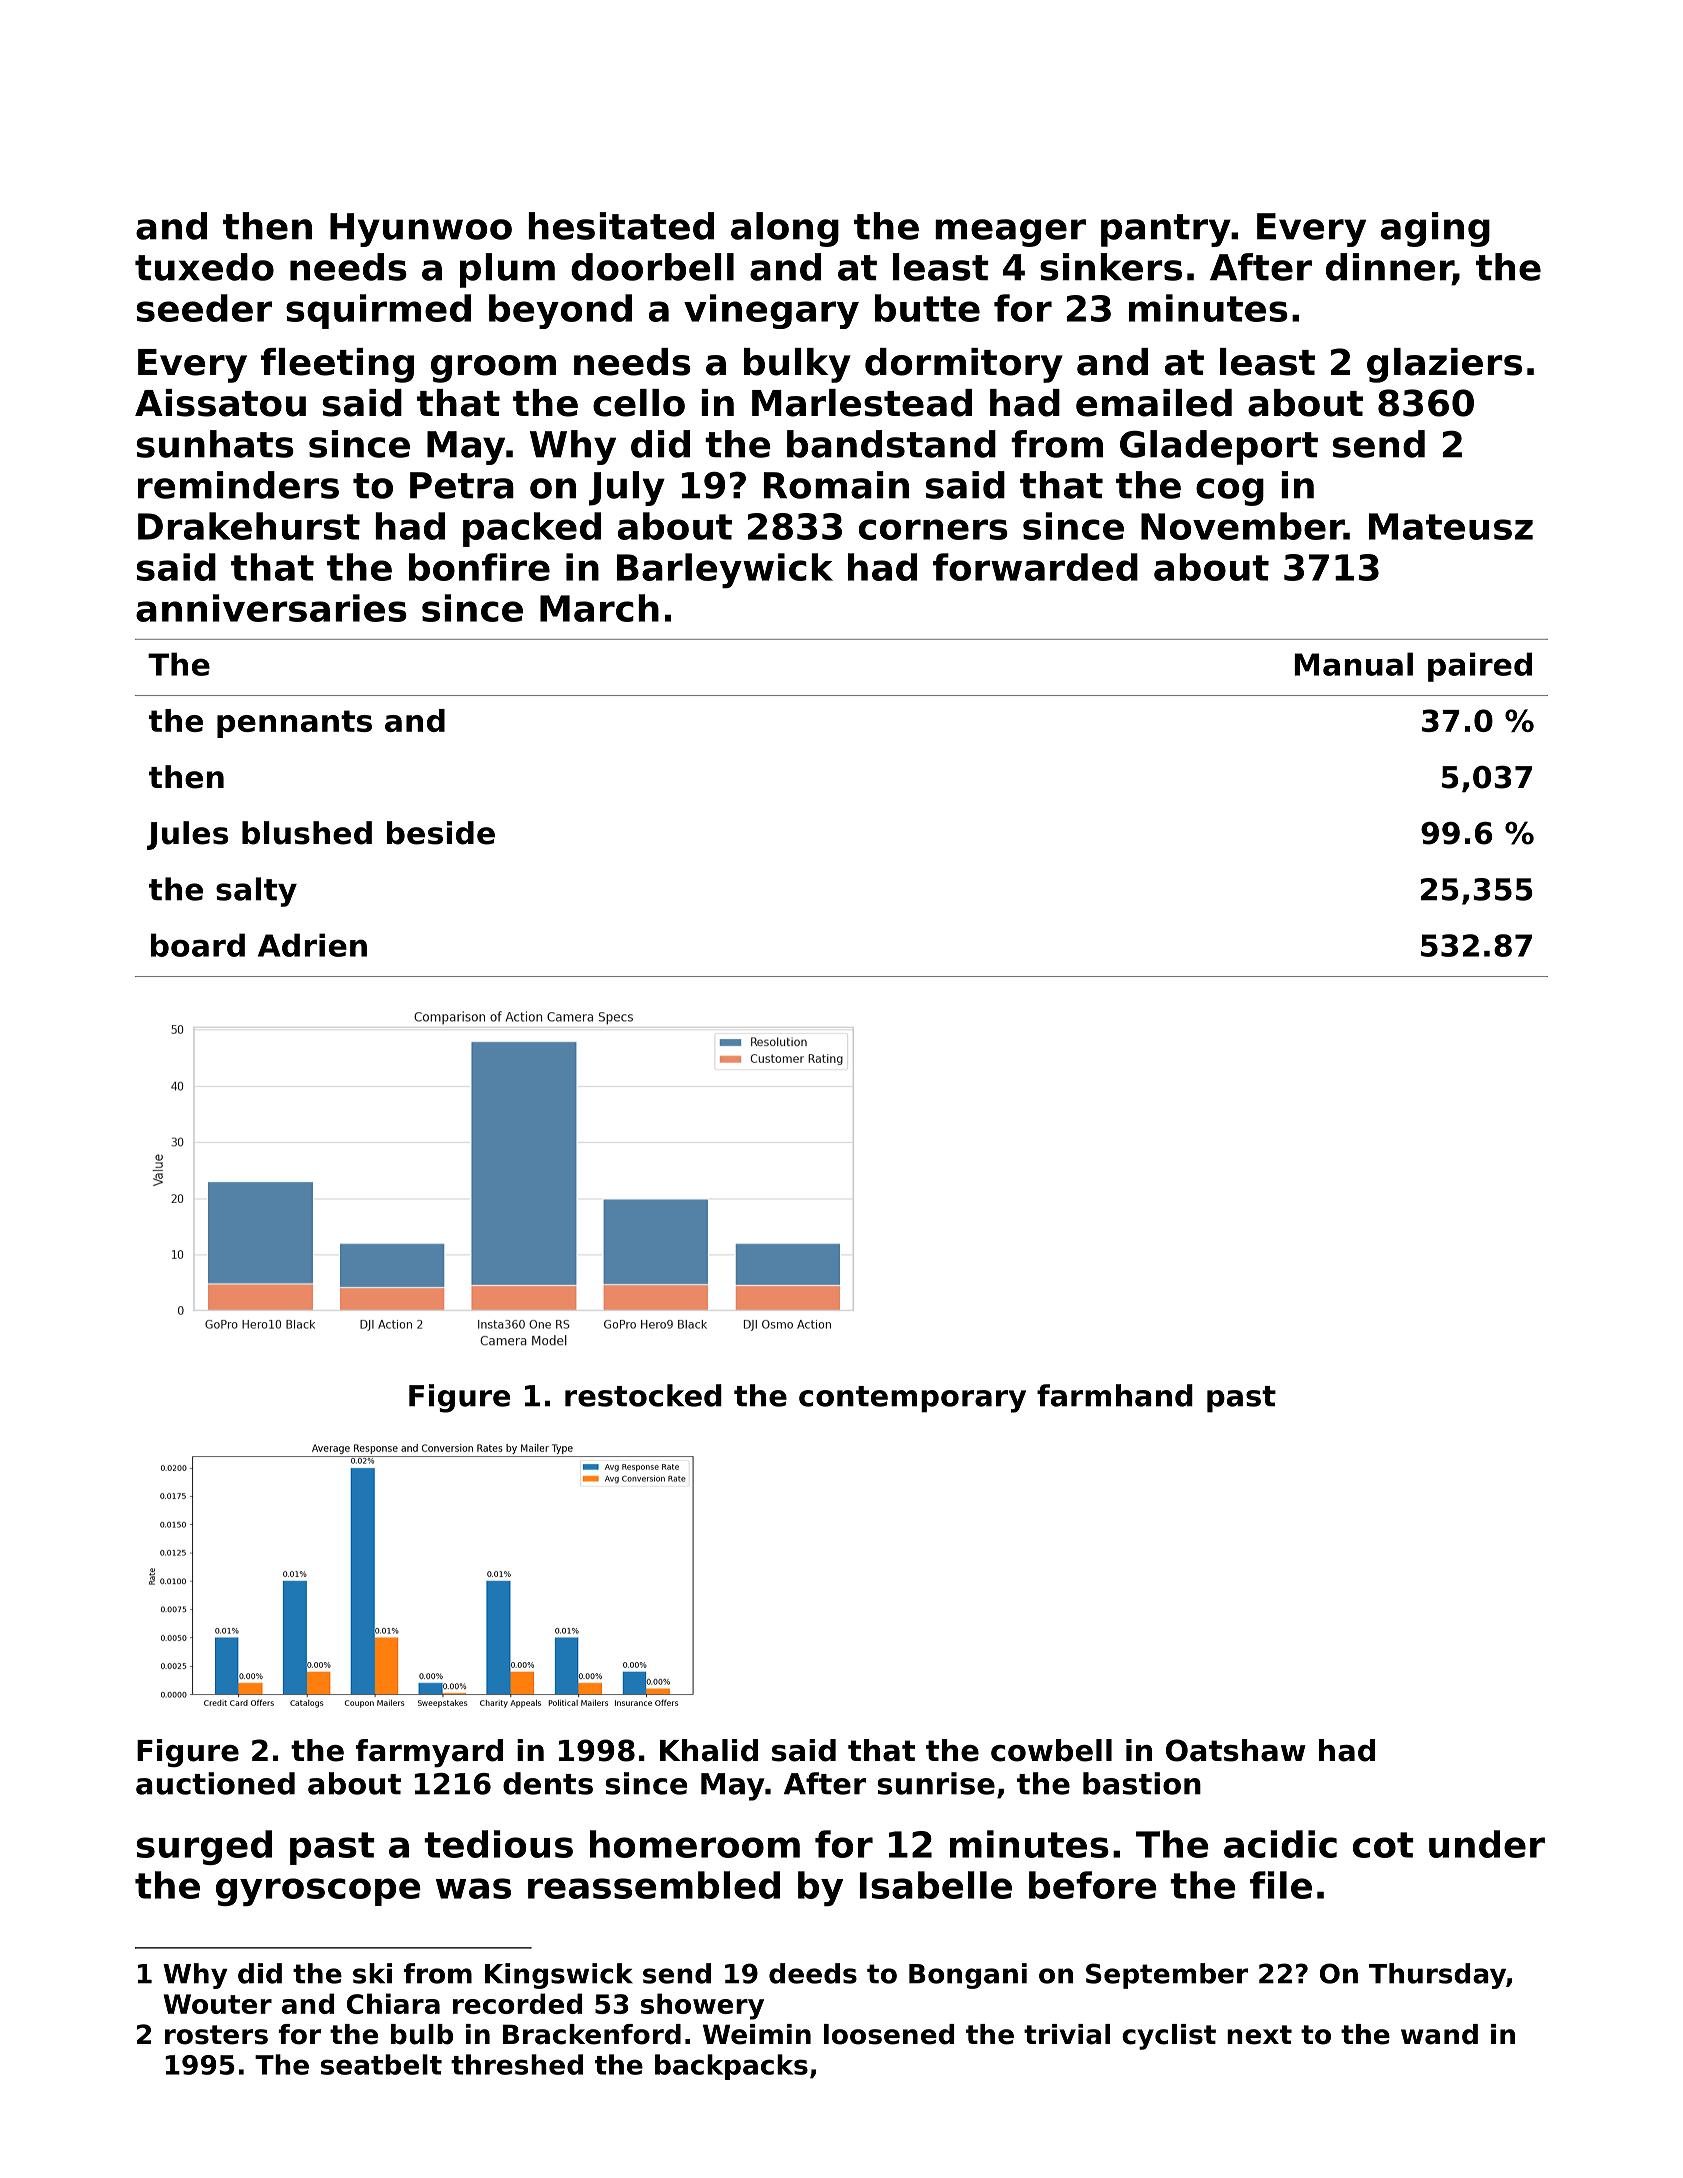  What do you see at coordinates (725, 570) in the image?
I see `Barleywick` at bounding box center [725, 570].
